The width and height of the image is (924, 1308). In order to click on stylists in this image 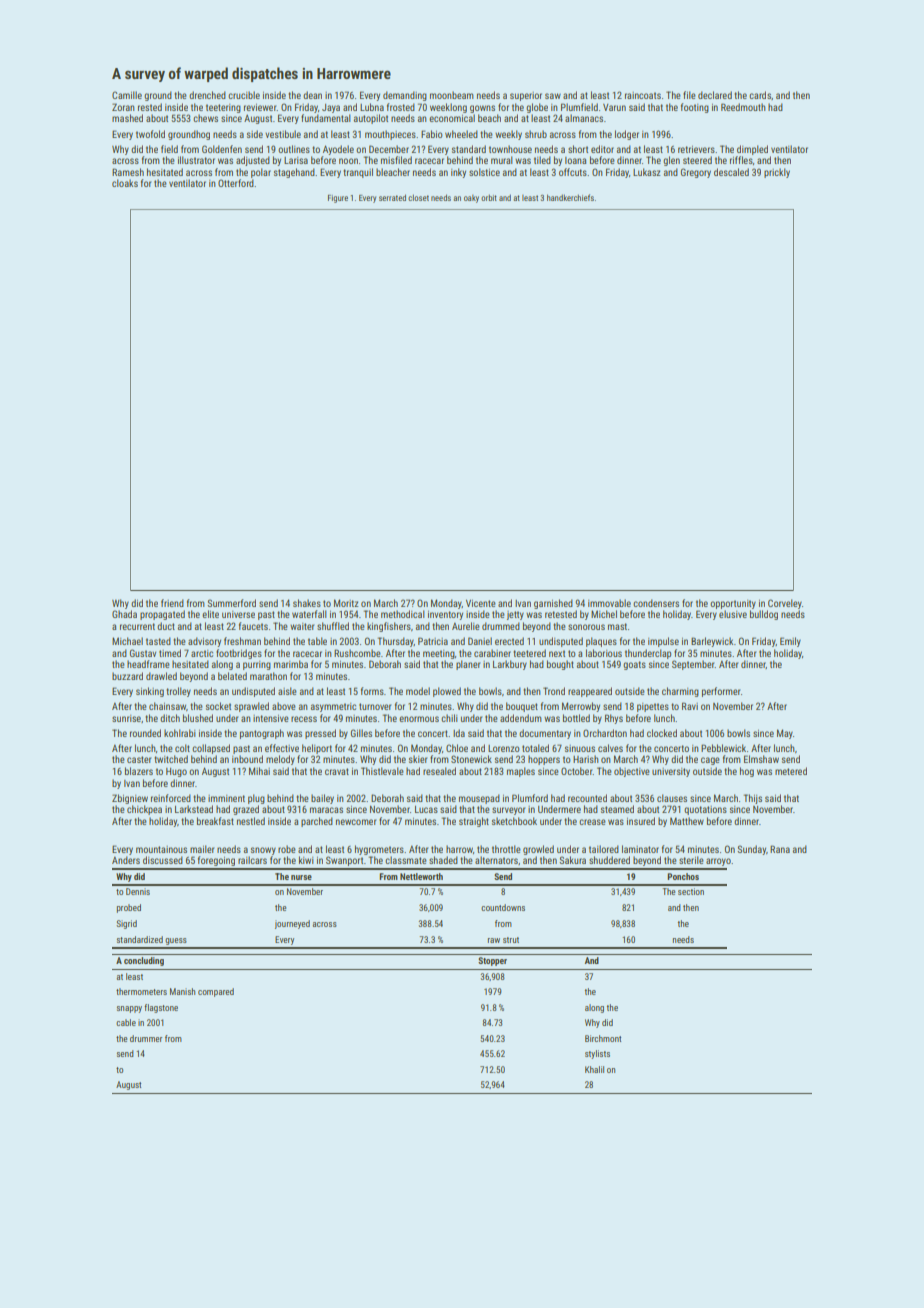, I will do `click(597, 1054)`.
